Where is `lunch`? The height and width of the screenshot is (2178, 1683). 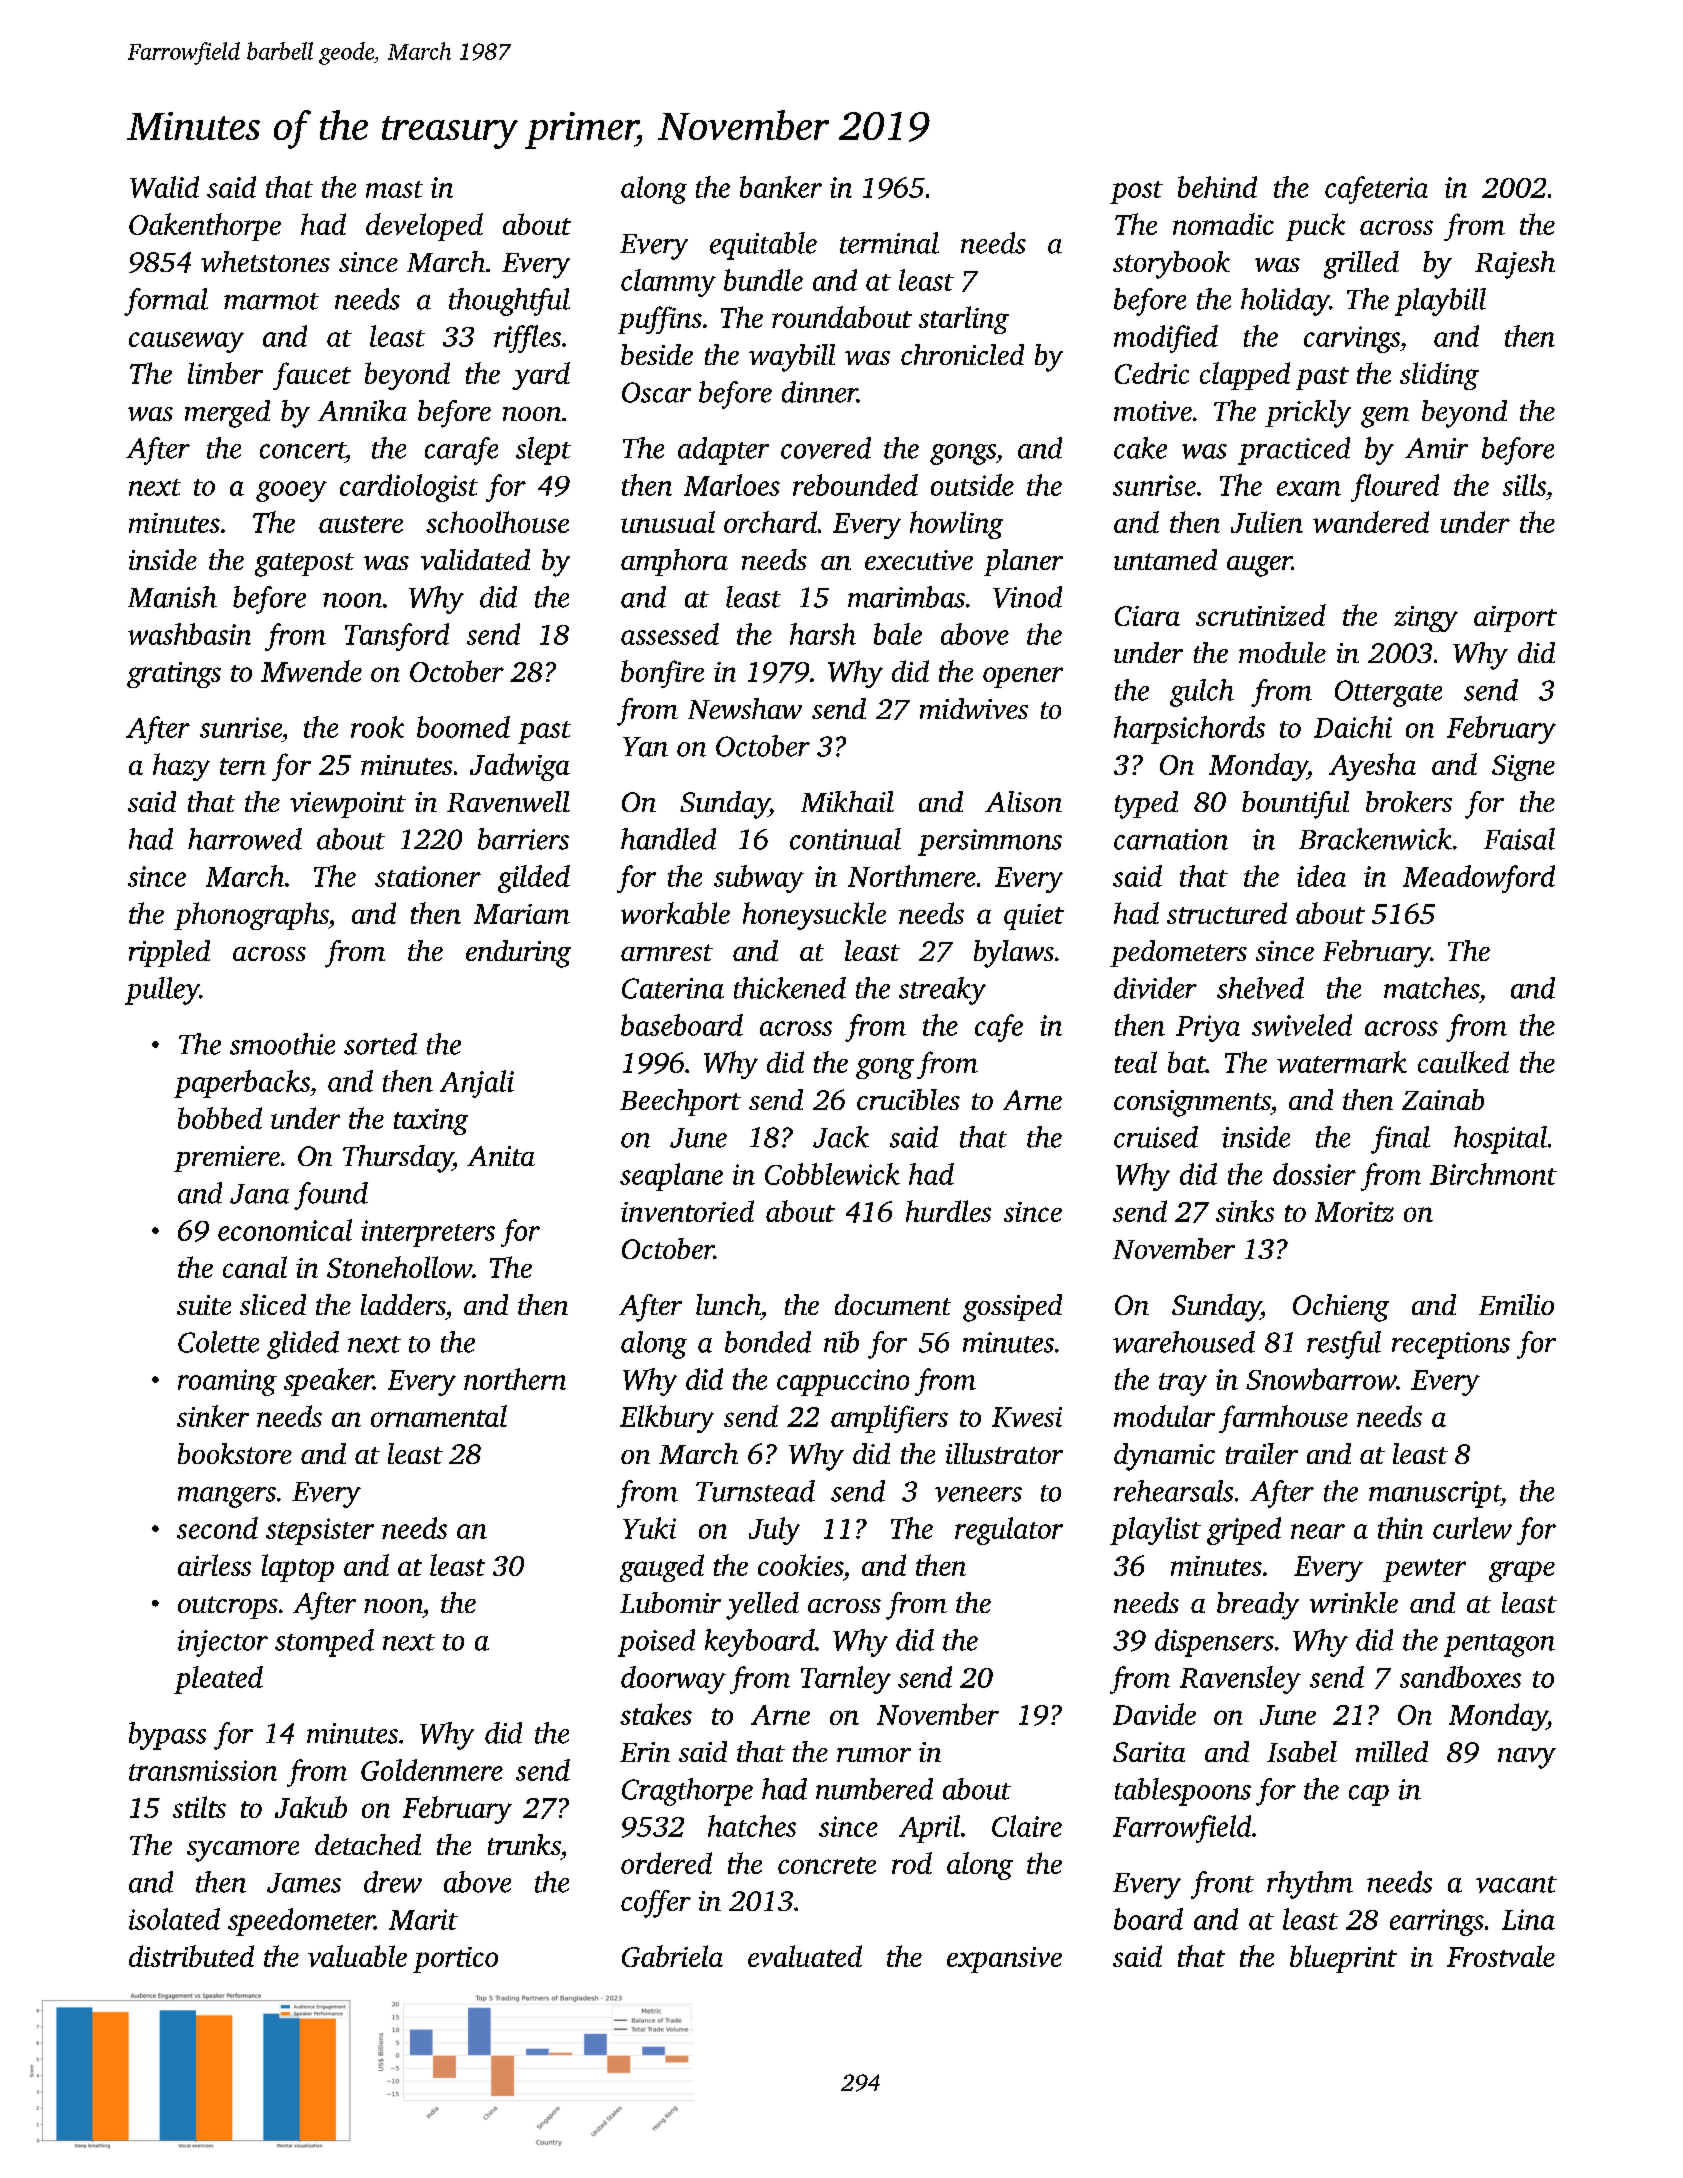 lunch is located at coordinates (728, 1304).
